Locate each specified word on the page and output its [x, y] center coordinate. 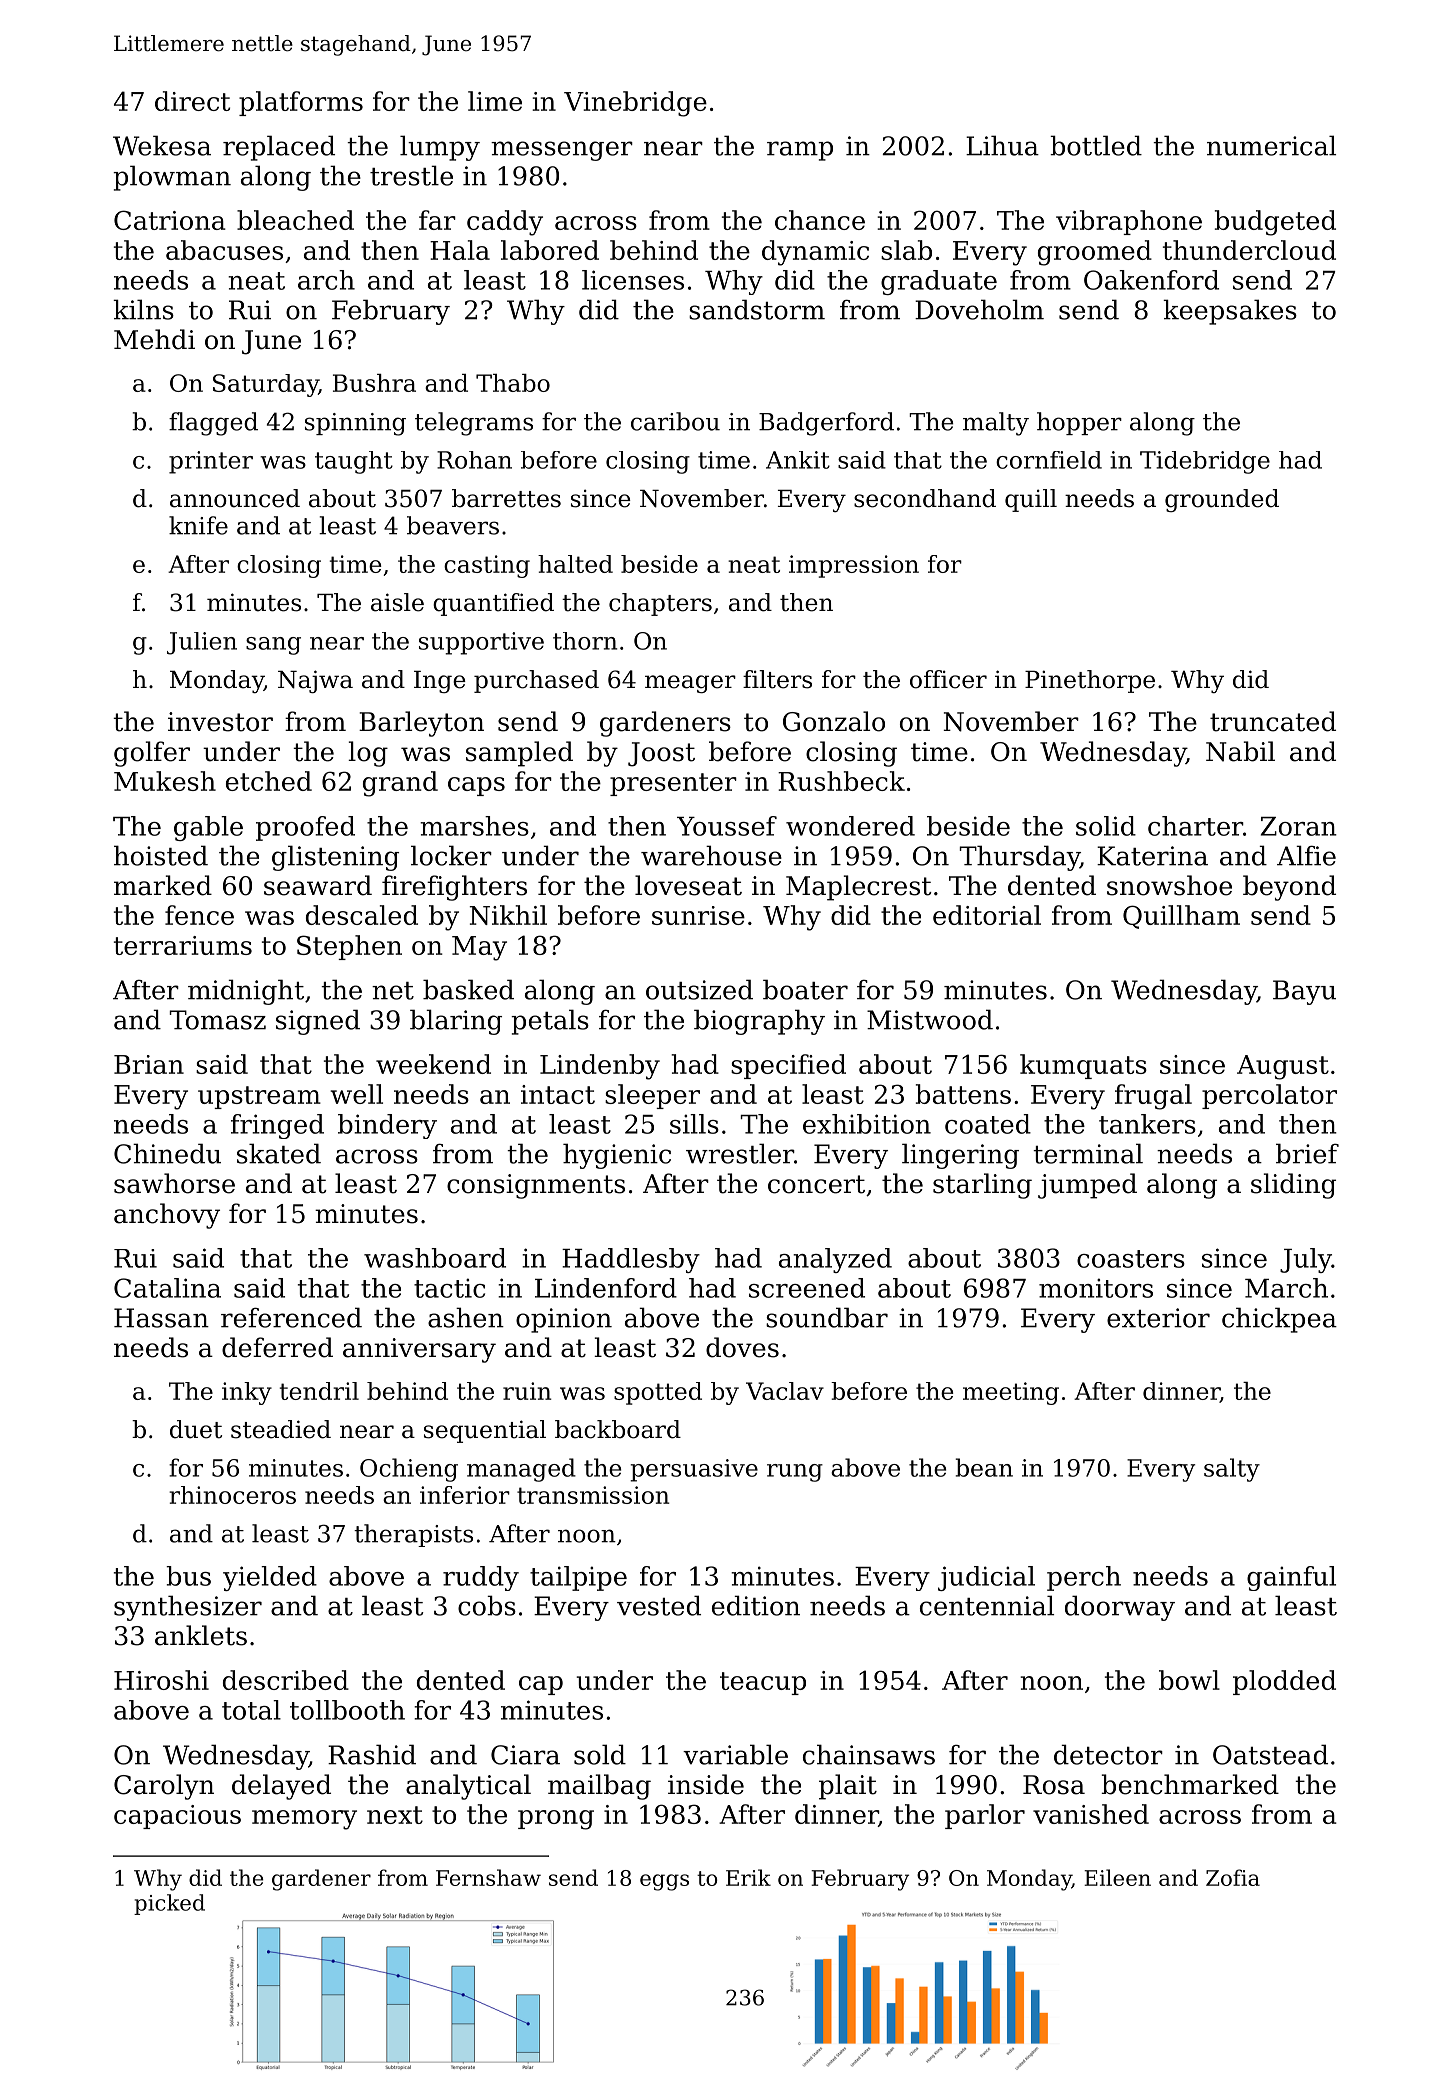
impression [854, 566]
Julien [202, 643]
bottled [1096, 145]
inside [706, 1784]
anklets [201, 1635]
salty [1232, 1470]
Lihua [1002, 145]
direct [192, 101]
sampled [519, 754]
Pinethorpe [1090, 681]
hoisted [161, 855]
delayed [281, 1787]
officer [948, 679]
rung [795, 1473]
